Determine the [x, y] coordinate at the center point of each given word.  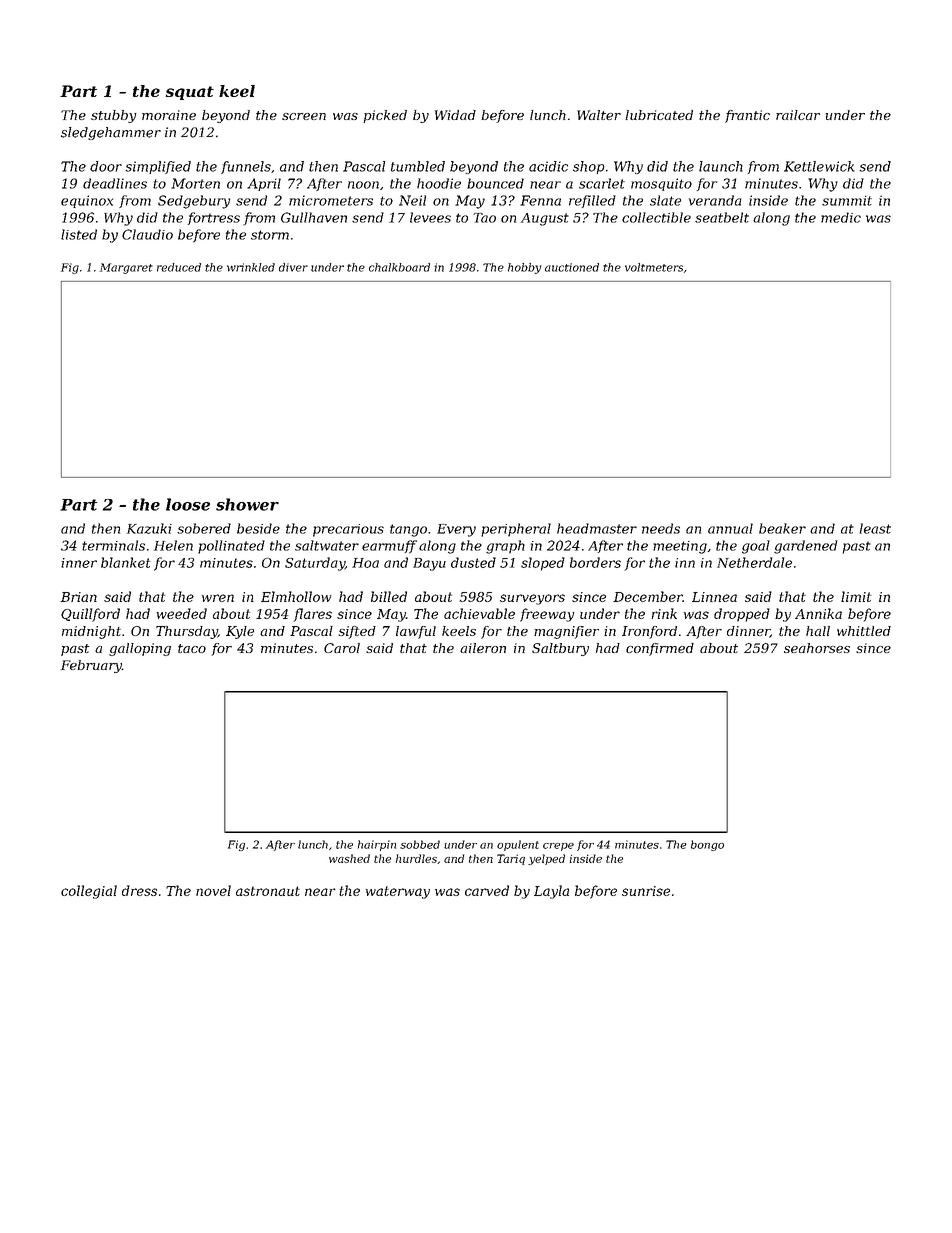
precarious [348, 530]
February [91, 666]
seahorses [817, 648]
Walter [599, 115]
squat [190, 93]
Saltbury [560, 649]
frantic [747, 116]
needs [661, 528]
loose [188, 504]
